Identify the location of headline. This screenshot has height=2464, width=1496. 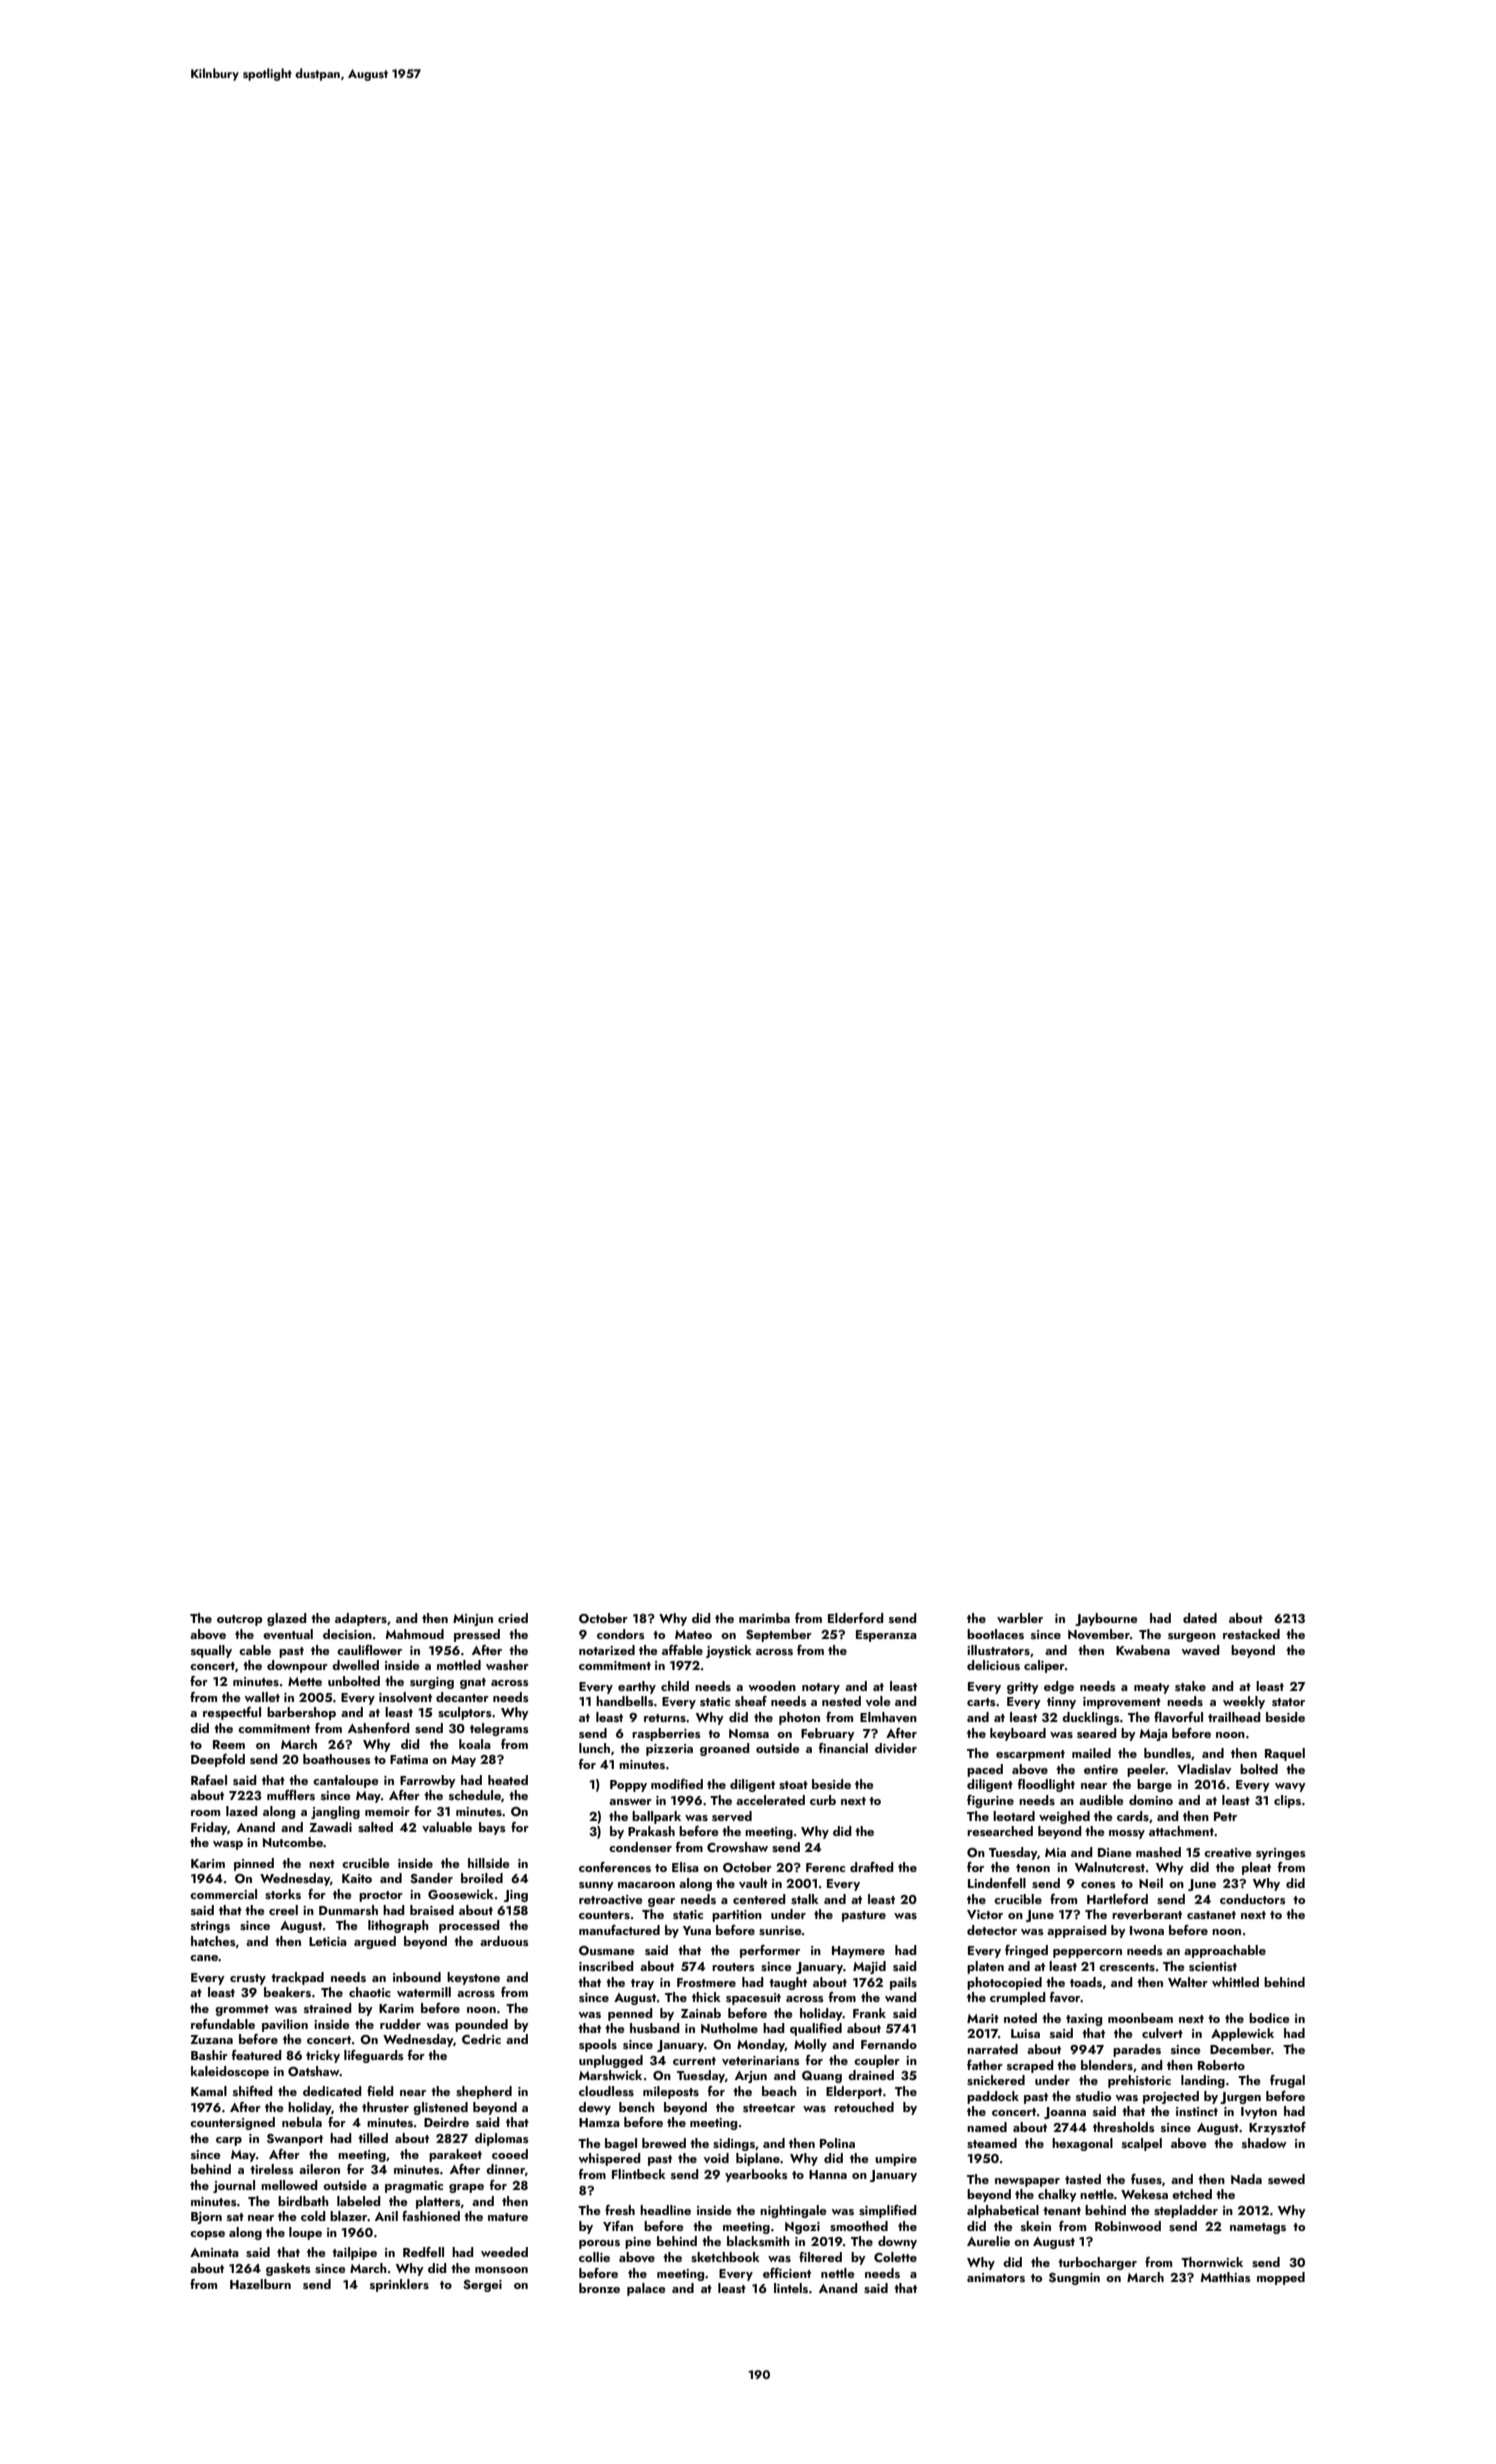
(665, 2210).
